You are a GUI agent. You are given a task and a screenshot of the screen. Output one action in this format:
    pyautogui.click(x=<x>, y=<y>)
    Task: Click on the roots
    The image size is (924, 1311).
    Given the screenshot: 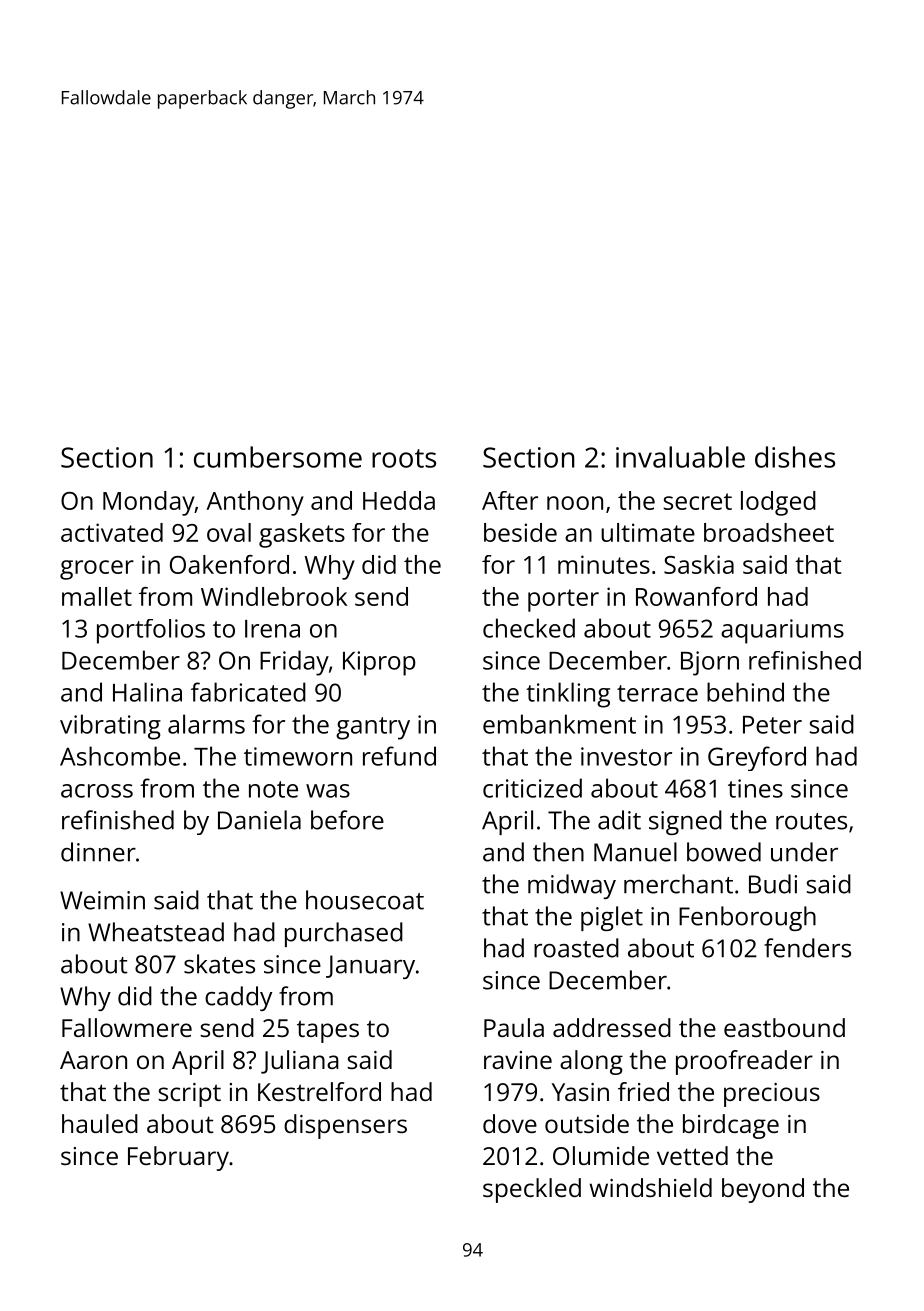 What is the action you would take?
    pyautogui.click(x=404, y=458)
